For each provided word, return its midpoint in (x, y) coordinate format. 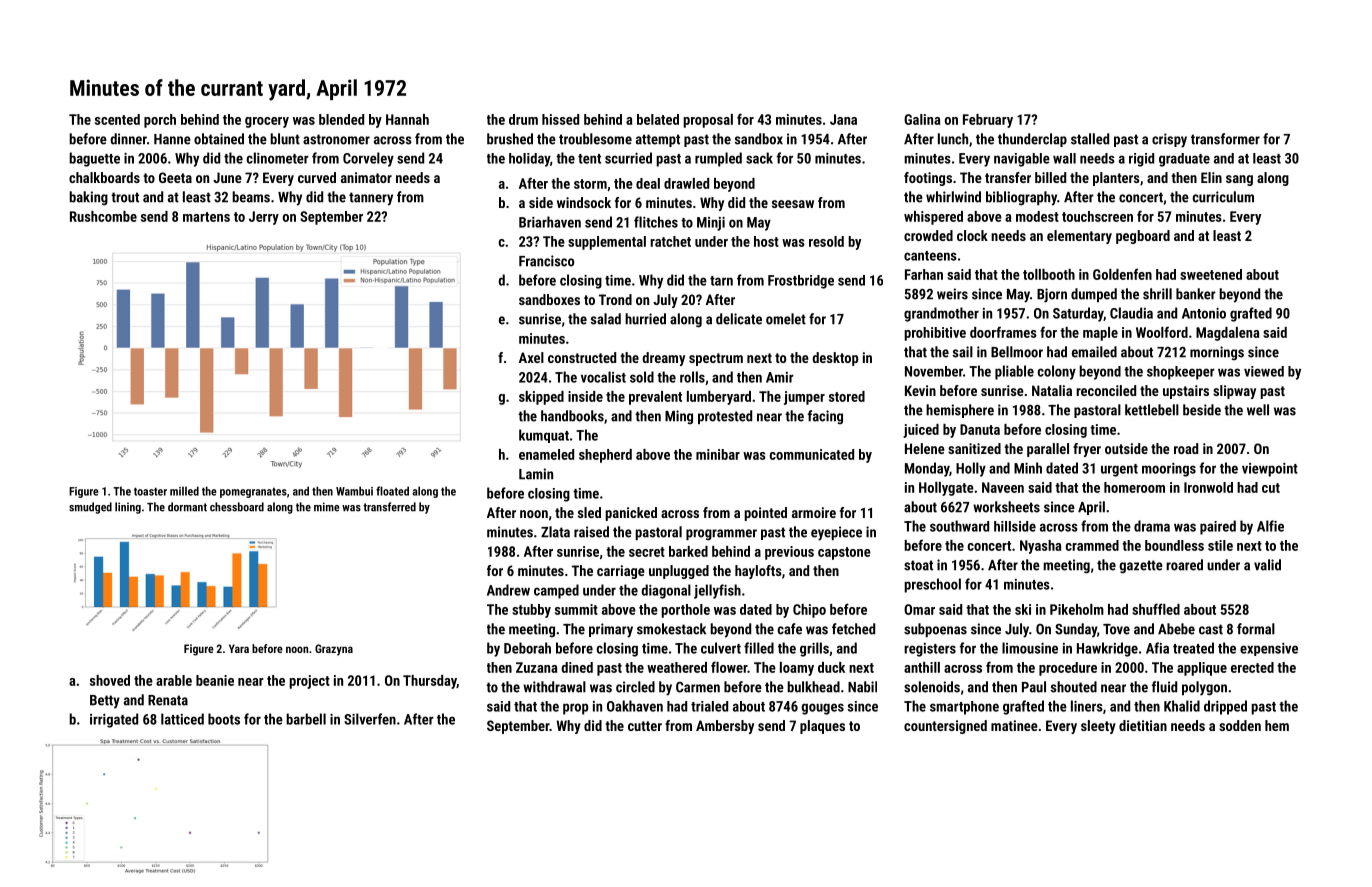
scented (117, 119)
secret (647, 552)
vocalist (603, 377)
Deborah (527, 648)
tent (589, 159)
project (309, 682)
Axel (531, 357)
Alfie (1270, 526)
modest (1037, 216)
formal (1256, 629)
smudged (90, 508)
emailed (1094, 352)
